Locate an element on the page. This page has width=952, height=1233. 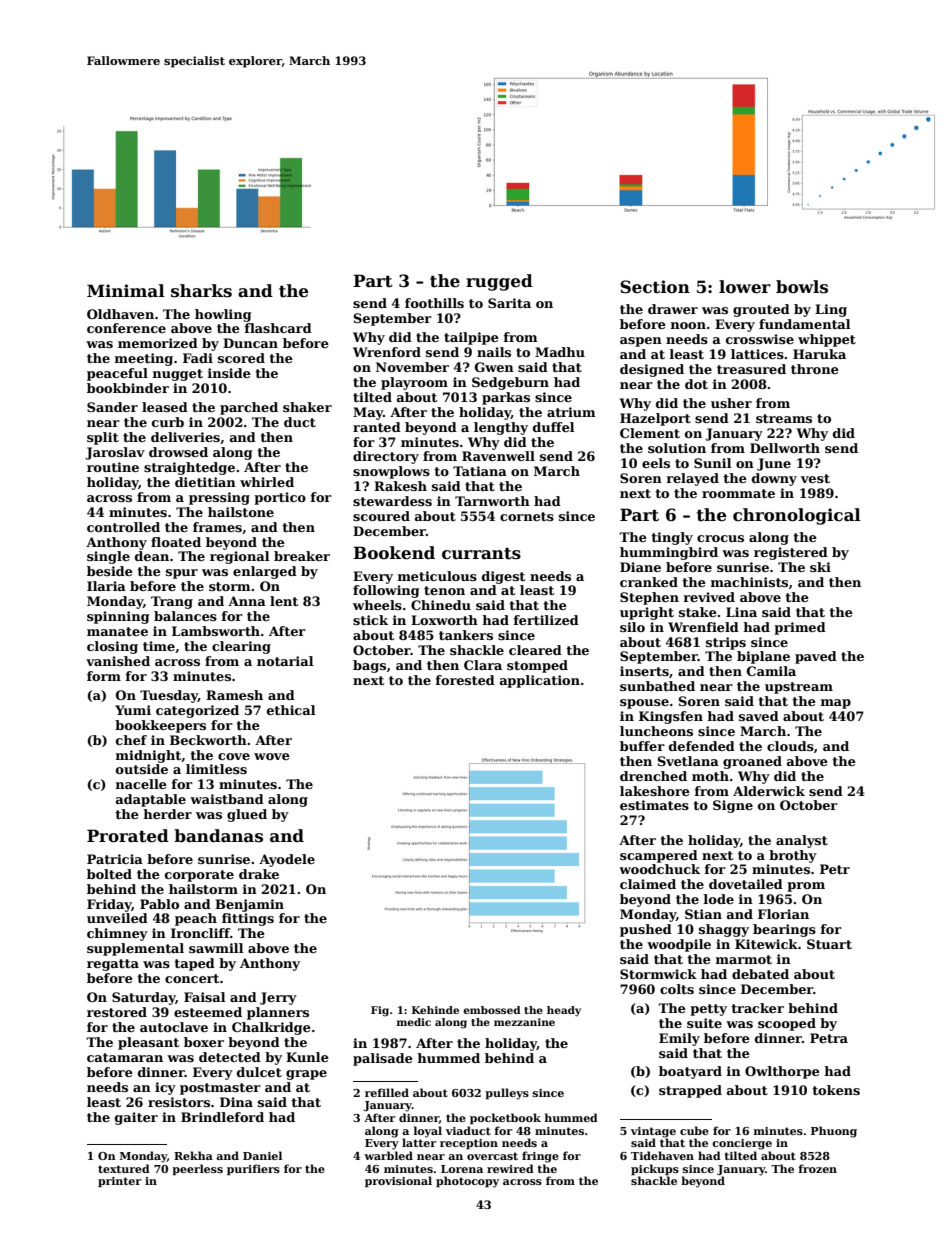
crocus is located at coordinates (720, 538).
